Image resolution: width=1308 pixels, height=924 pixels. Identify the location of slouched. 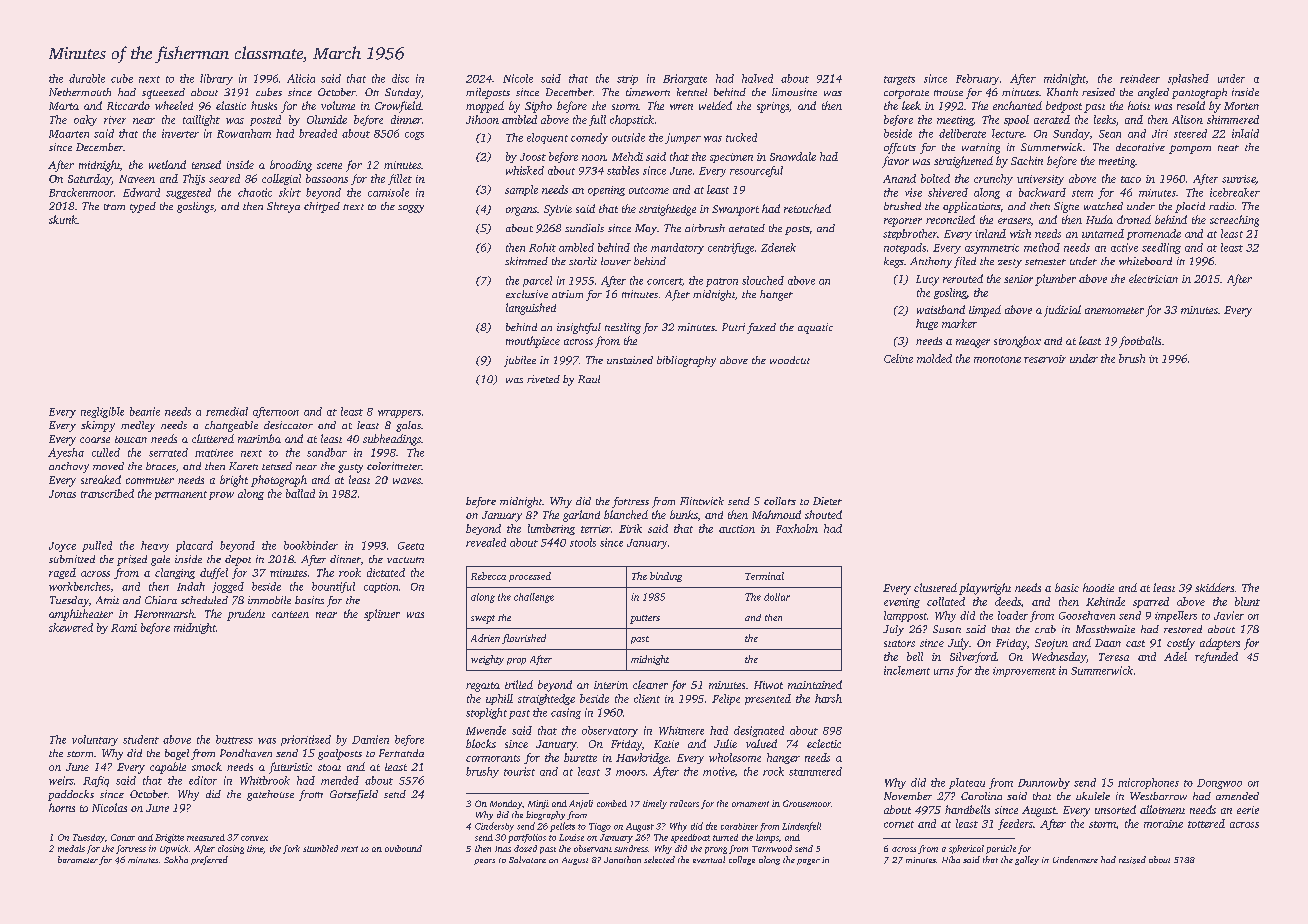
(763, 280).
